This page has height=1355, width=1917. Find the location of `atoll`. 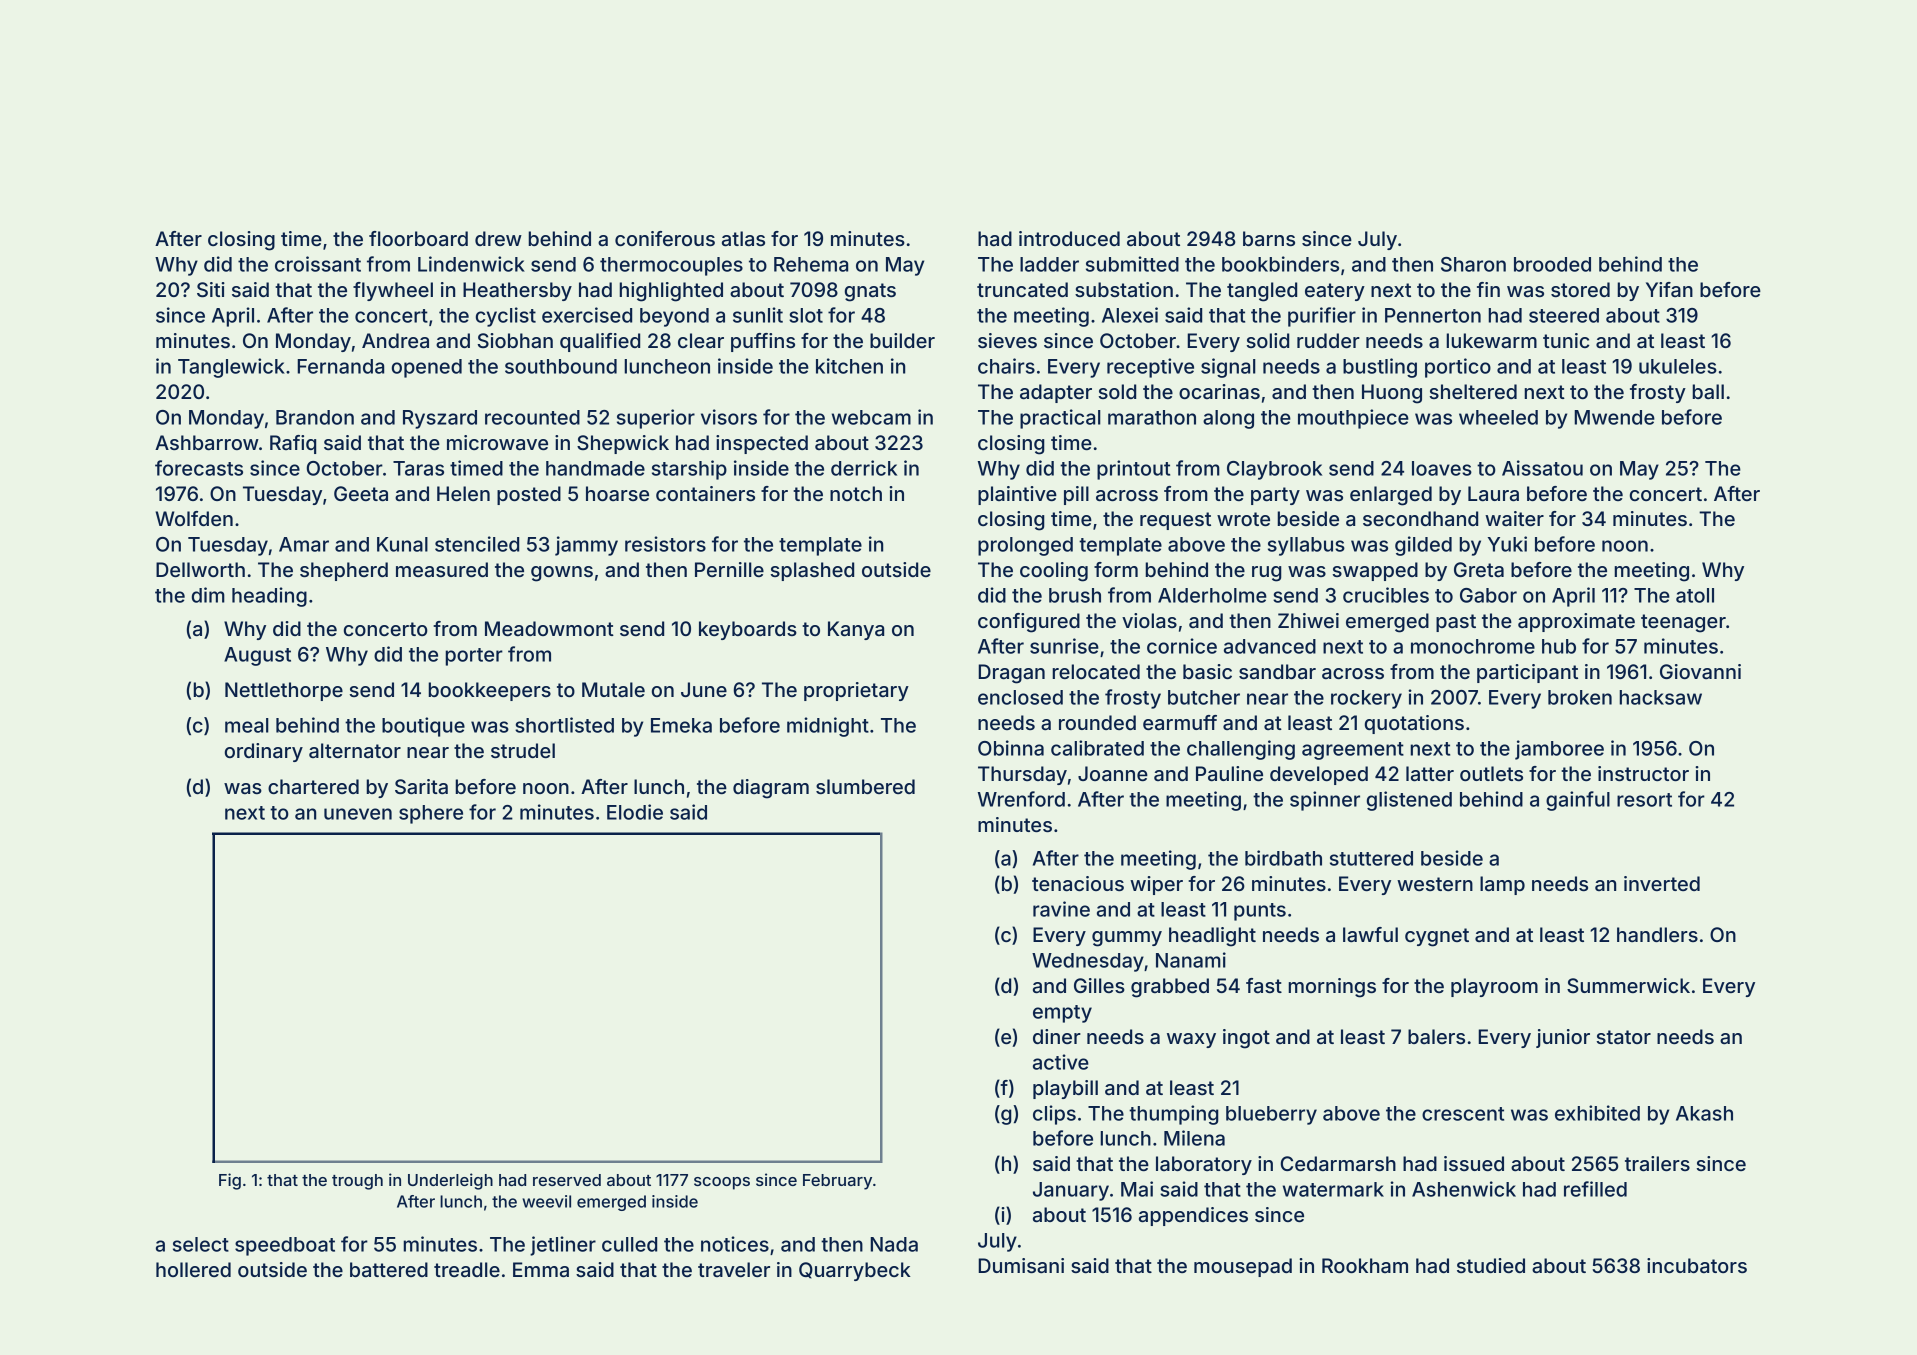

atoll is located at coordinates (1695, 595).
